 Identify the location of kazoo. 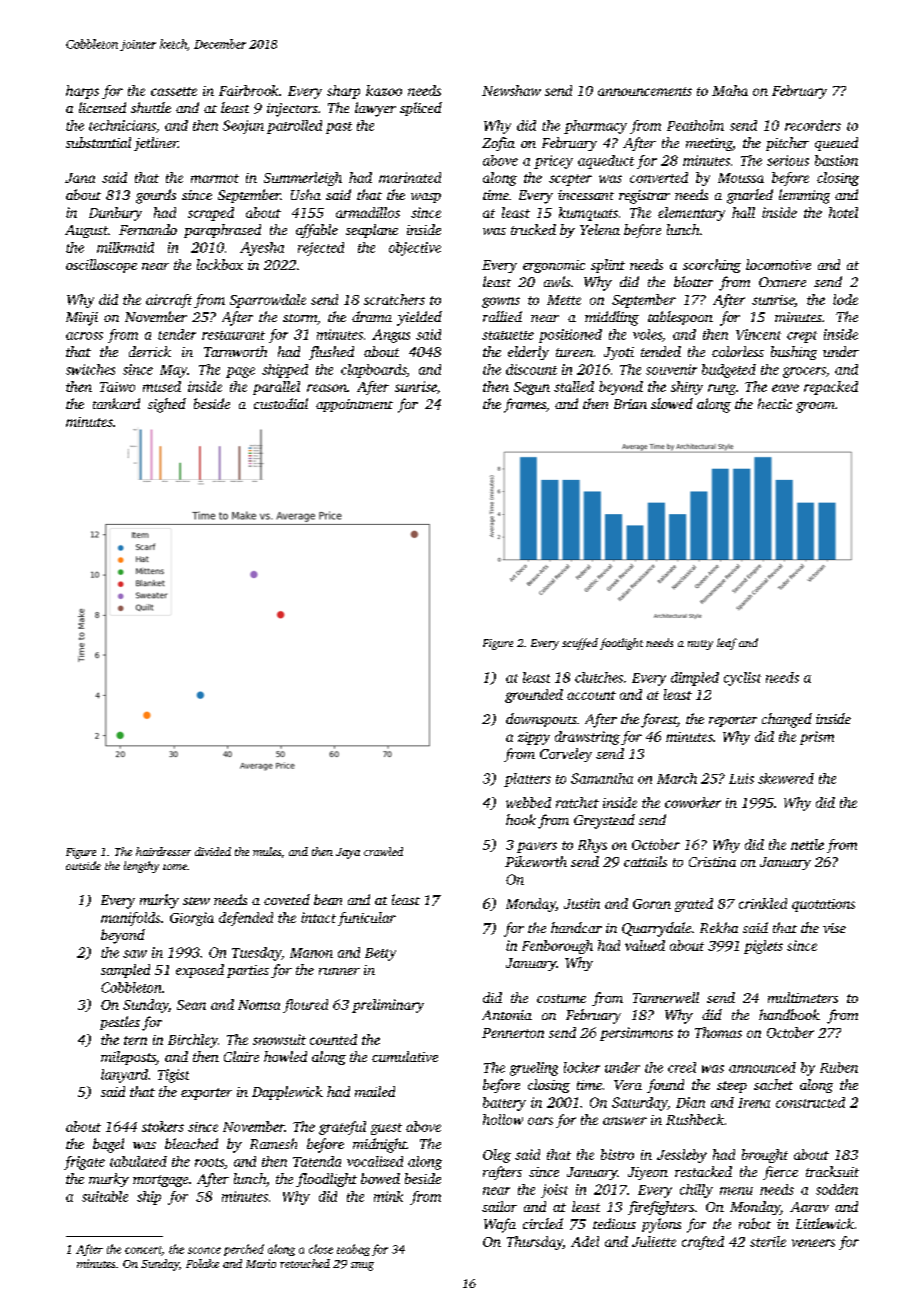
(384, 90).
